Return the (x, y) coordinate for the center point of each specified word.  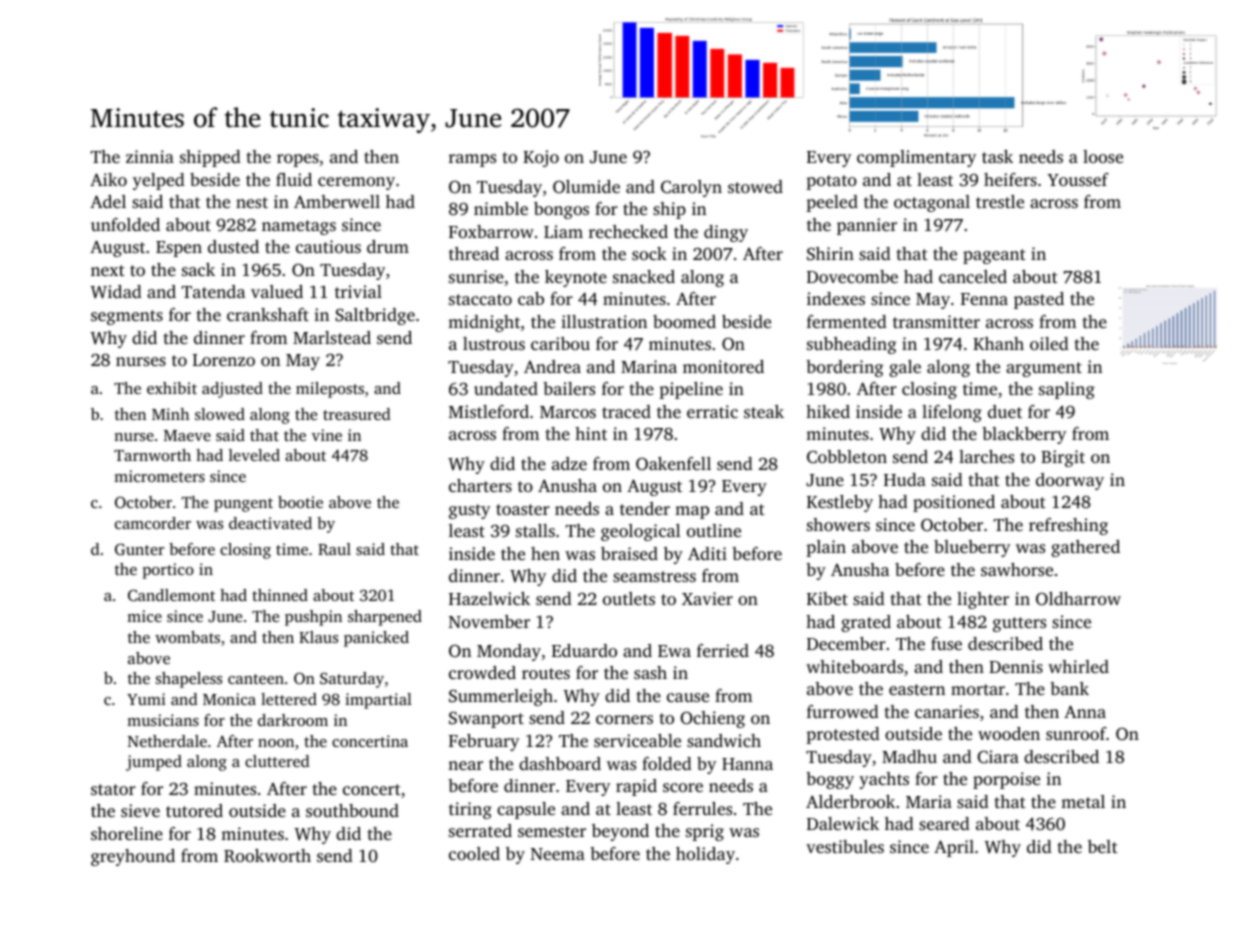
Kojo (541, 158)
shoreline (127, 833)
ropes (298, 160)
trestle (1000, 201)
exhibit (172, 388)
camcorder (153, 523)
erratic (712, 411)
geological (640, 532)
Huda (905, 479)
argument (1044, 369)
